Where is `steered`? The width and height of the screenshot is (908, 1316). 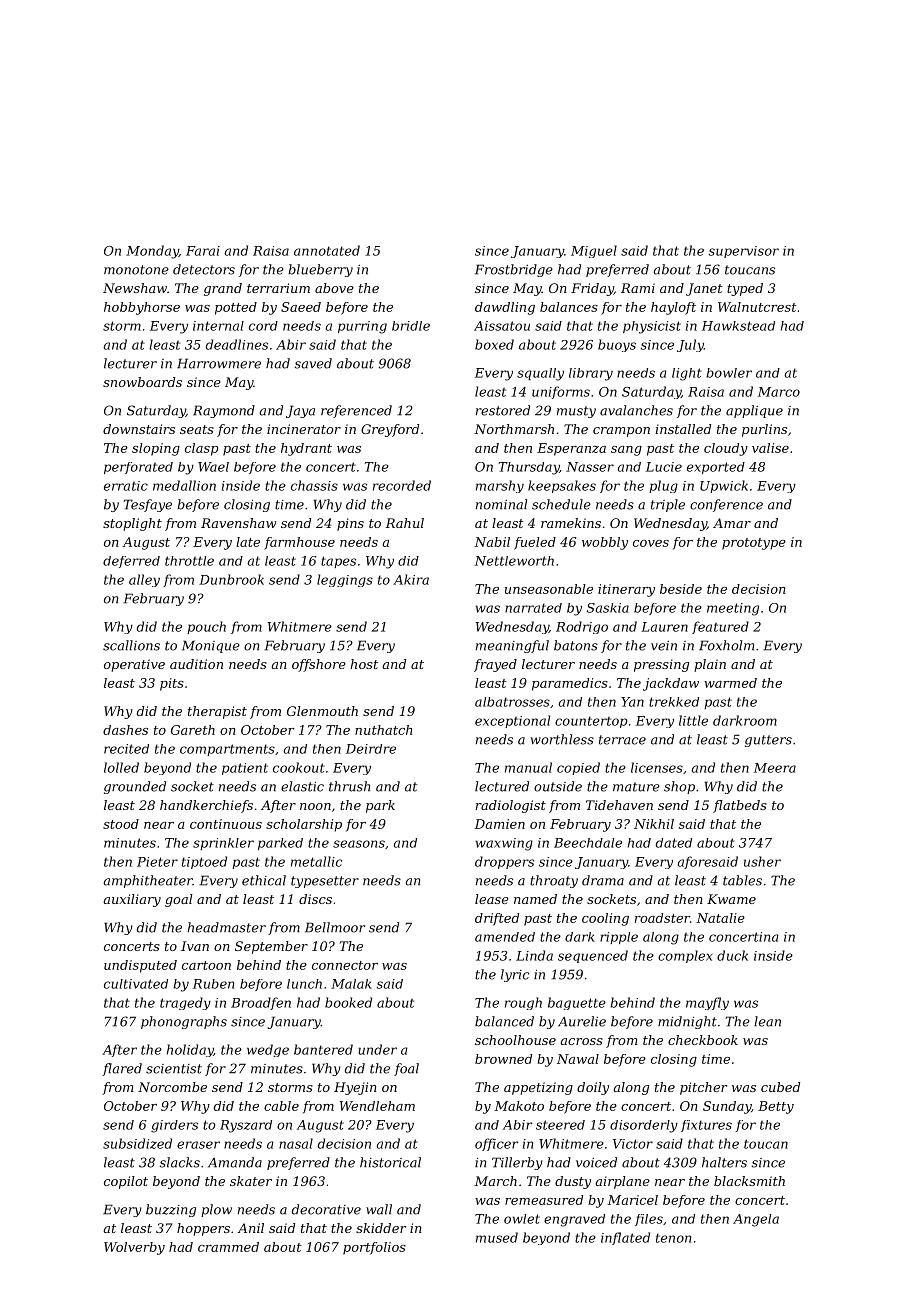 steered is located at coordinates (560, 1125).
